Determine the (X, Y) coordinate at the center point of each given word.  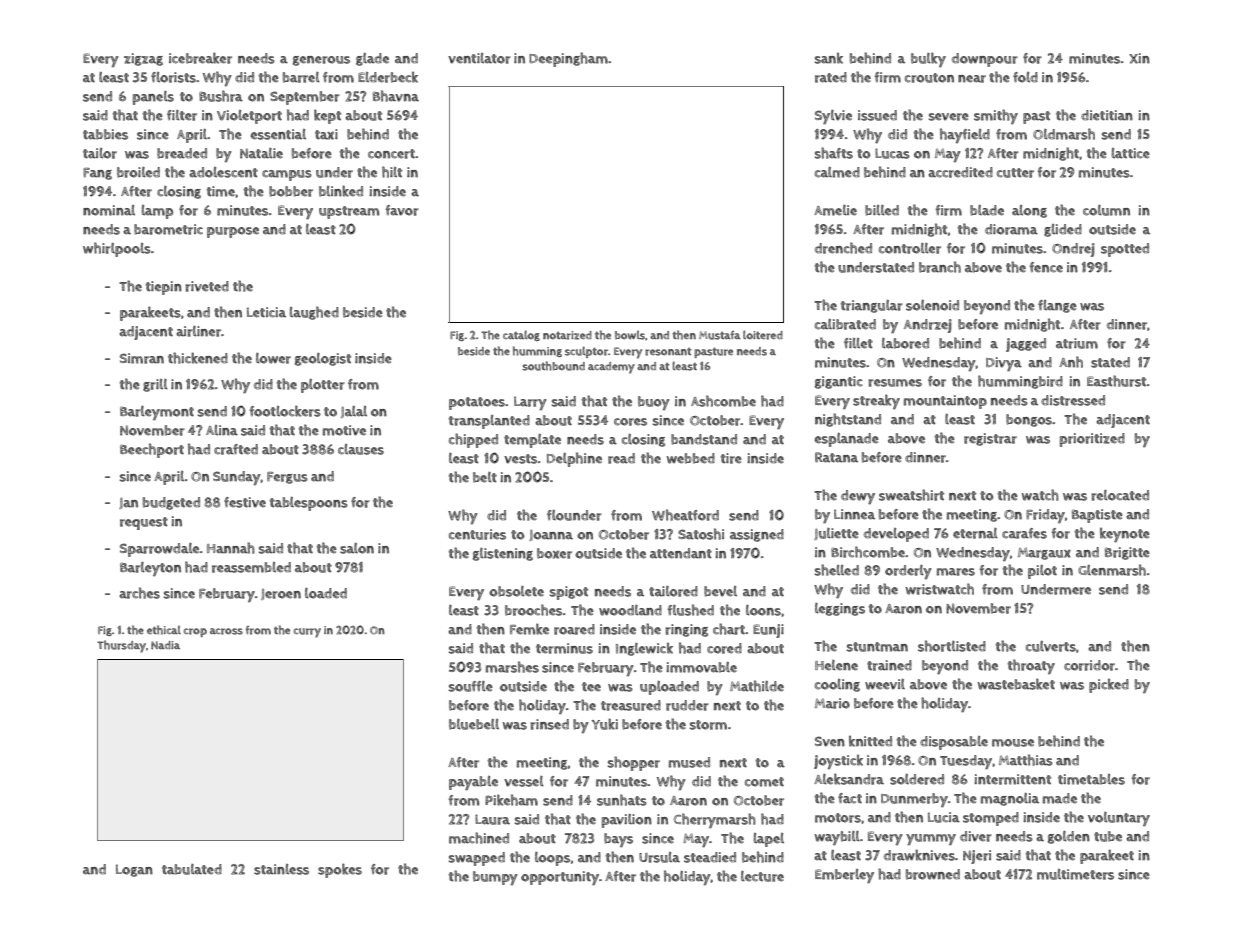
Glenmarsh (1112, 570)
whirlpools (117, 249)
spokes (340, 870)
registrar (990, 439)
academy (611, 368)
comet (764, 782)
